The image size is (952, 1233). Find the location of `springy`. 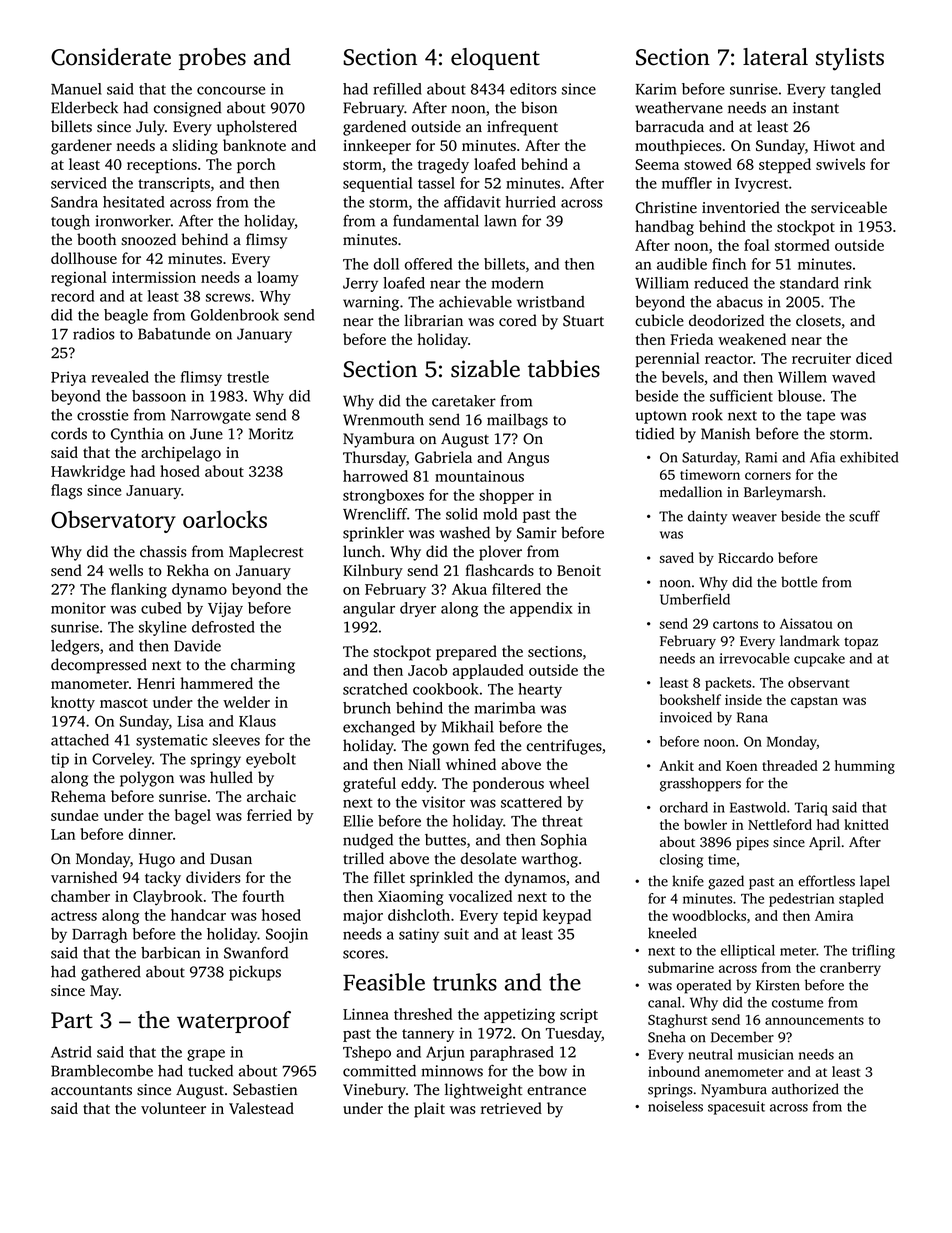

springy is located at coordinates (216, 760).
